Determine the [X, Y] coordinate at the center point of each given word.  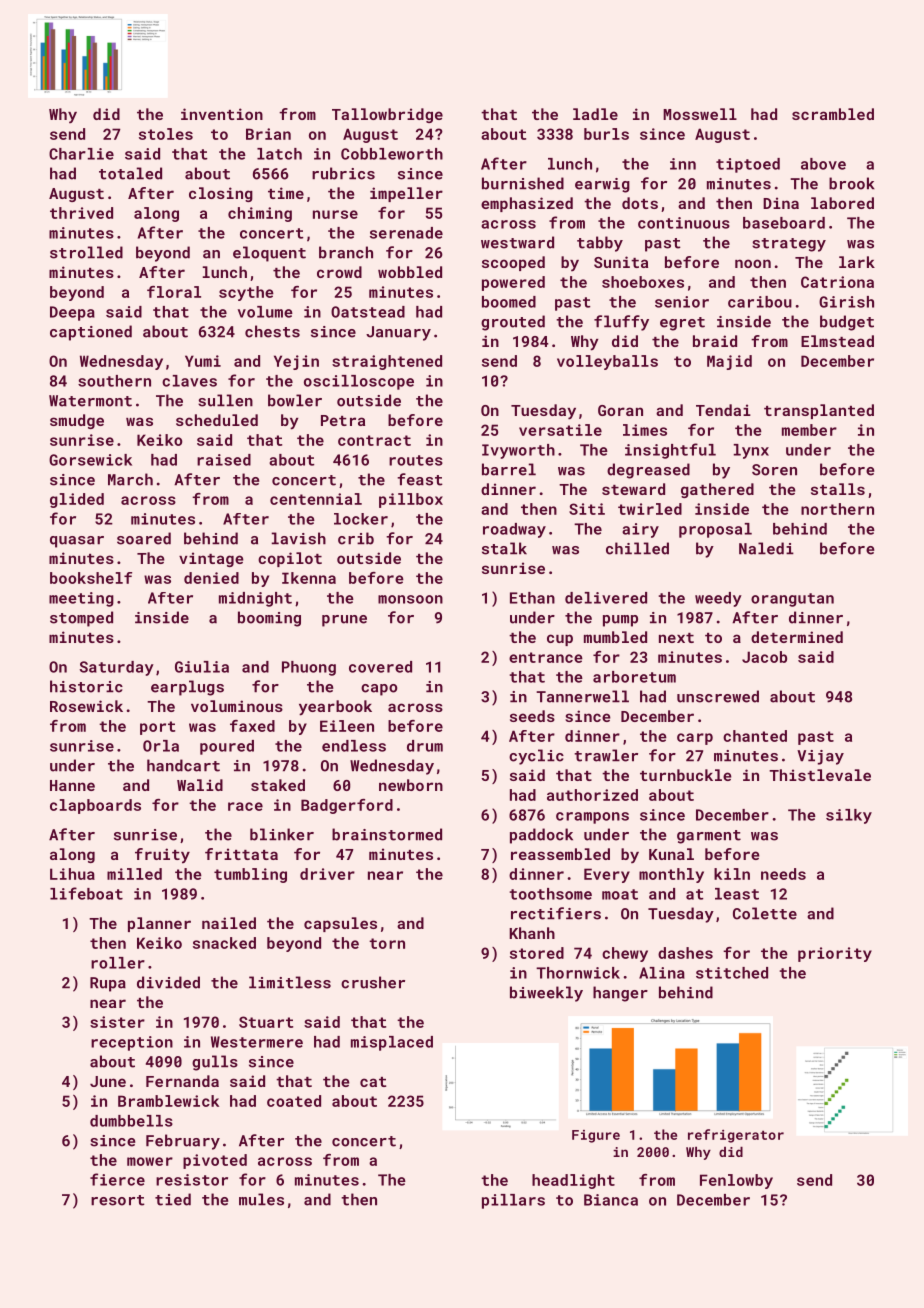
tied [173, 1199]
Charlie [81, 154]
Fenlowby [736, 1181]
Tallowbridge [387, 115]
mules [261, 1199]
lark [857, 262]
